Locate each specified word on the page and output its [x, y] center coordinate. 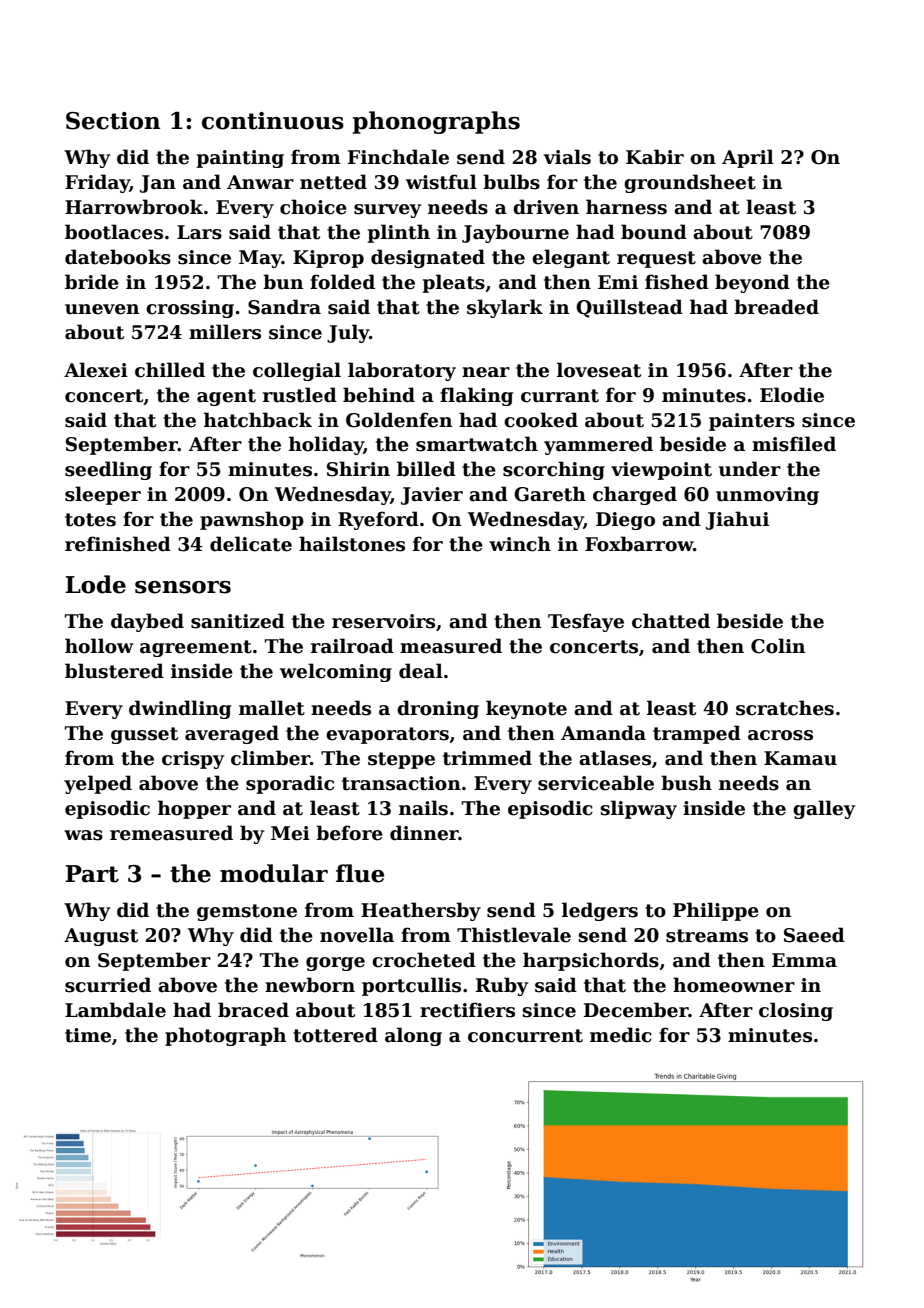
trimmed [487, 758]
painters [752, 422]
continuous [273, 121]
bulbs [511, 182]
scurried [108, 985]
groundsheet [690, 183]
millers [225, 332]
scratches [785, 708]
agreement [196, 648]
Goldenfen [399, 420]
